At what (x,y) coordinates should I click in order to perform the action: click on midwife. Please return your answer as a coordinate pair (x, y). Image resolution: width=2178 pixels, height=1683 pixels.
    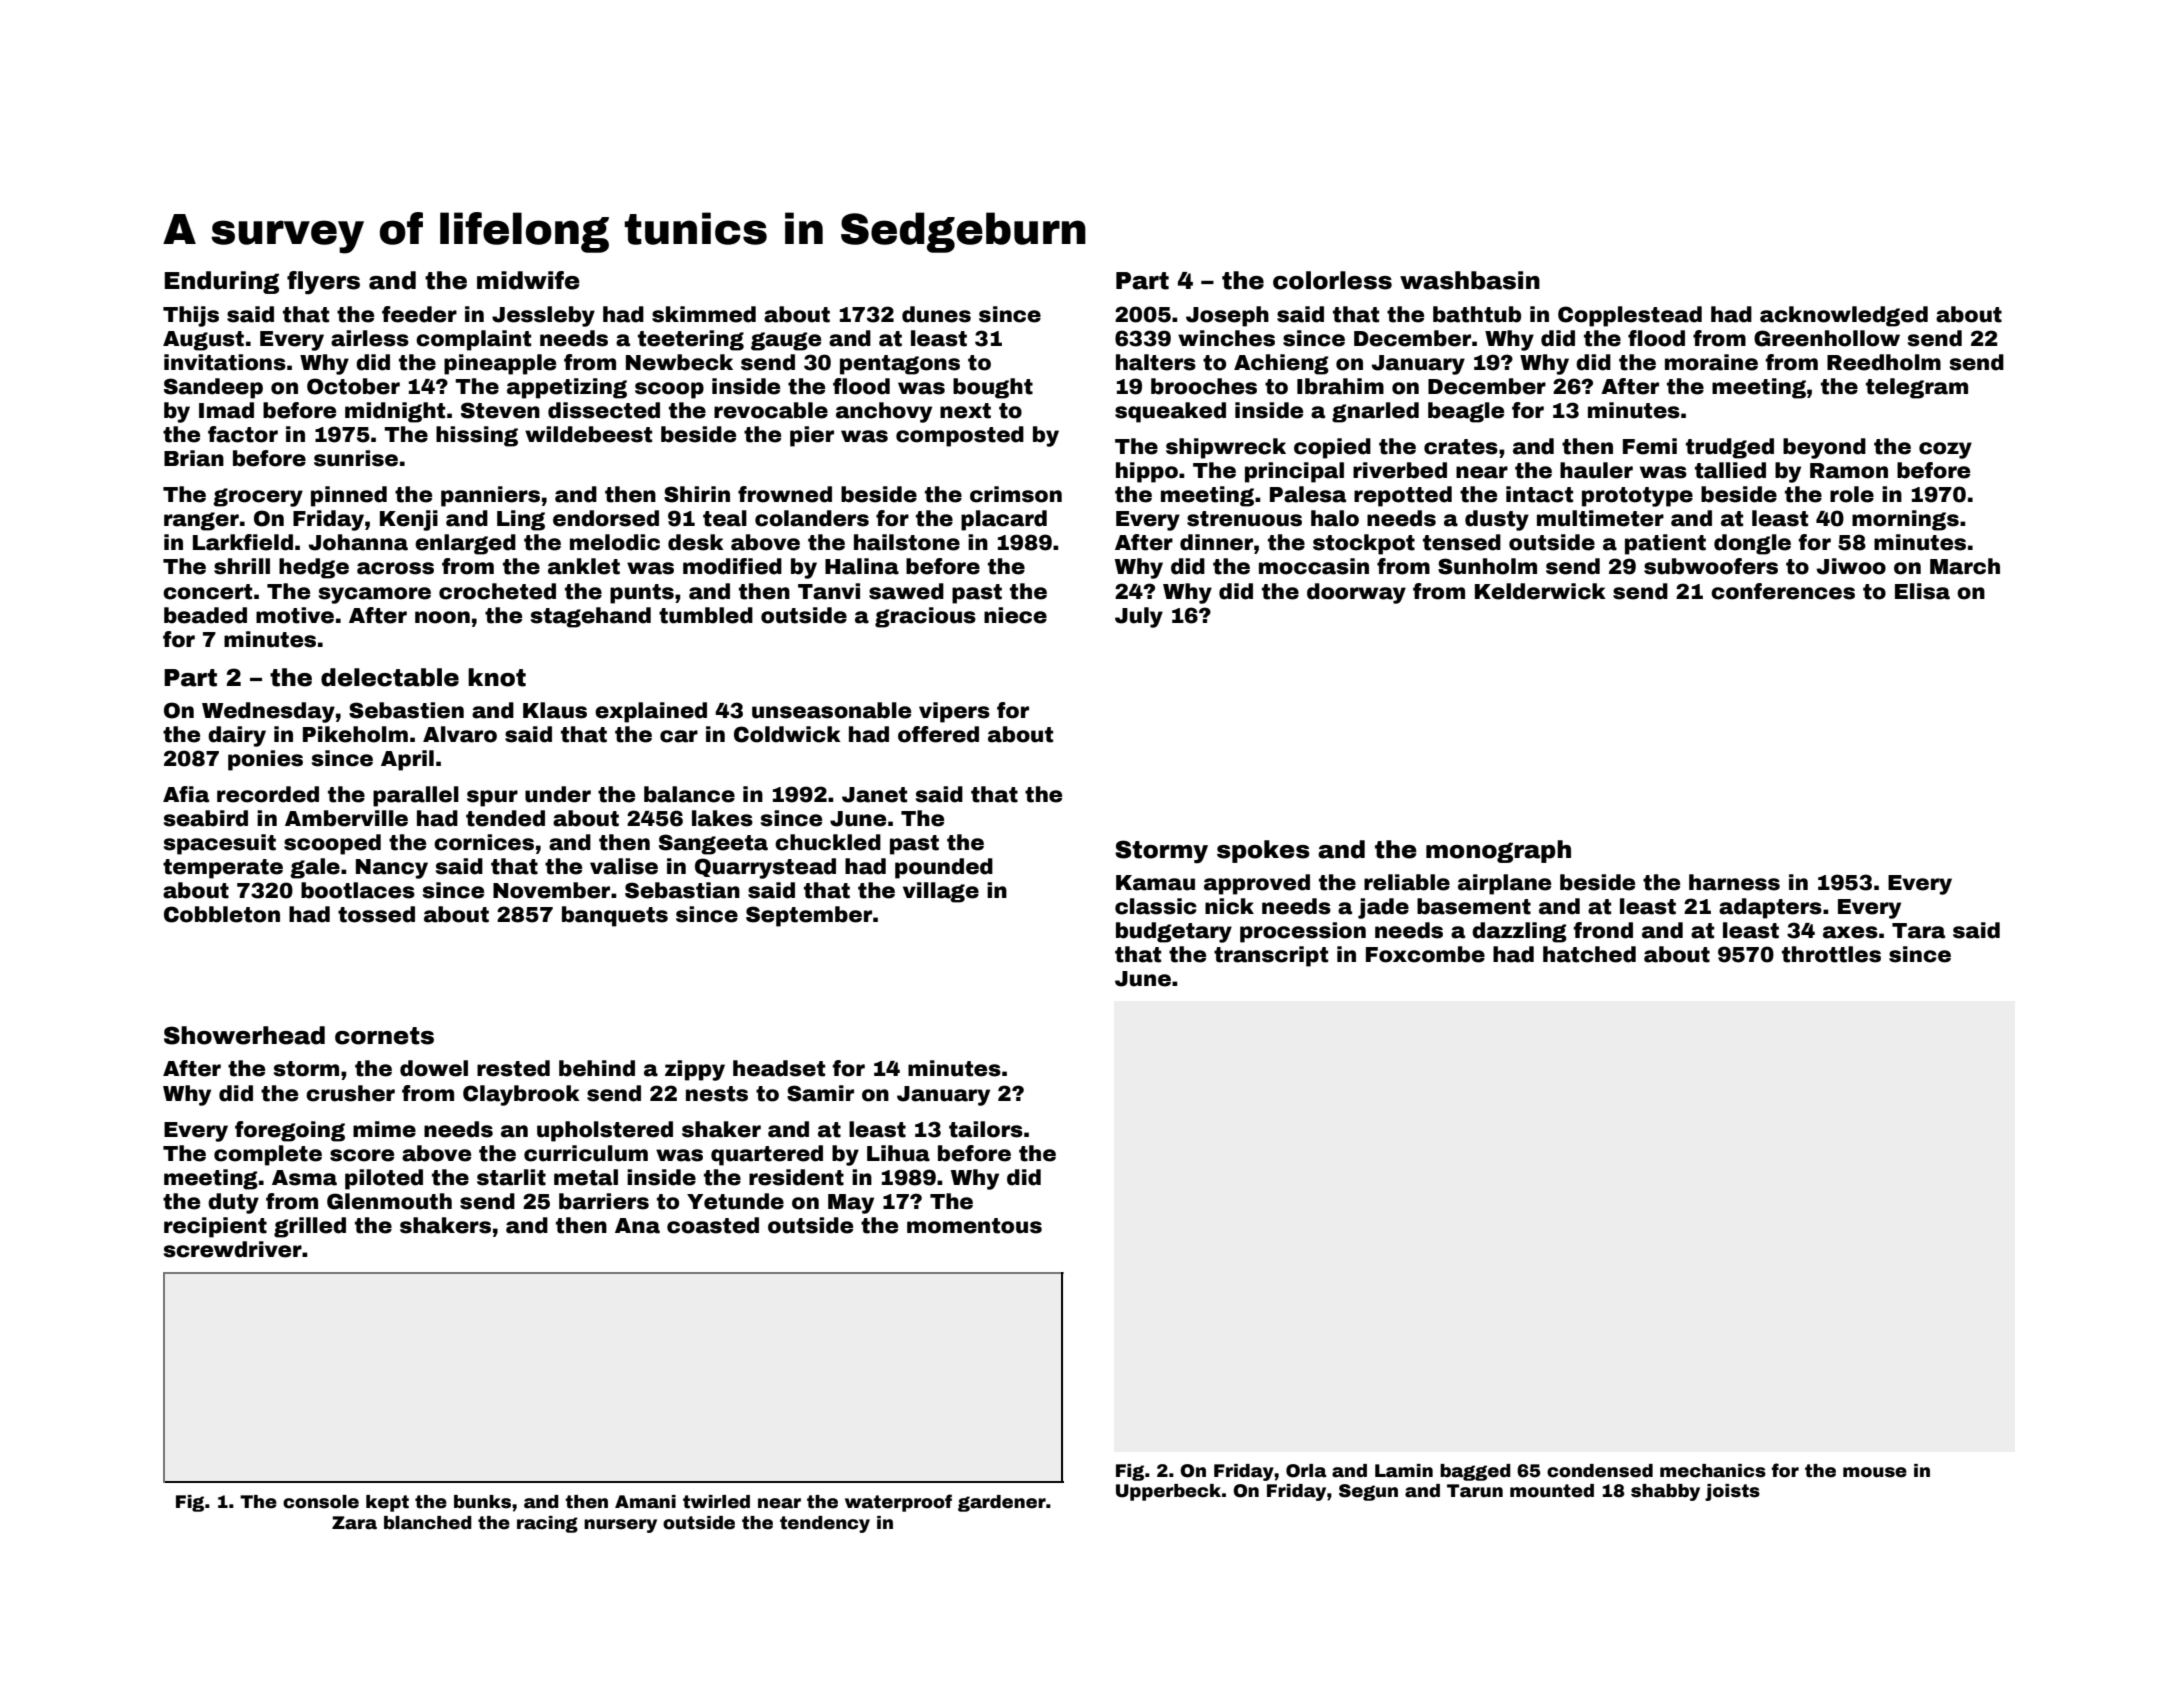
    Looking at the image, I should click on (528, 280).
